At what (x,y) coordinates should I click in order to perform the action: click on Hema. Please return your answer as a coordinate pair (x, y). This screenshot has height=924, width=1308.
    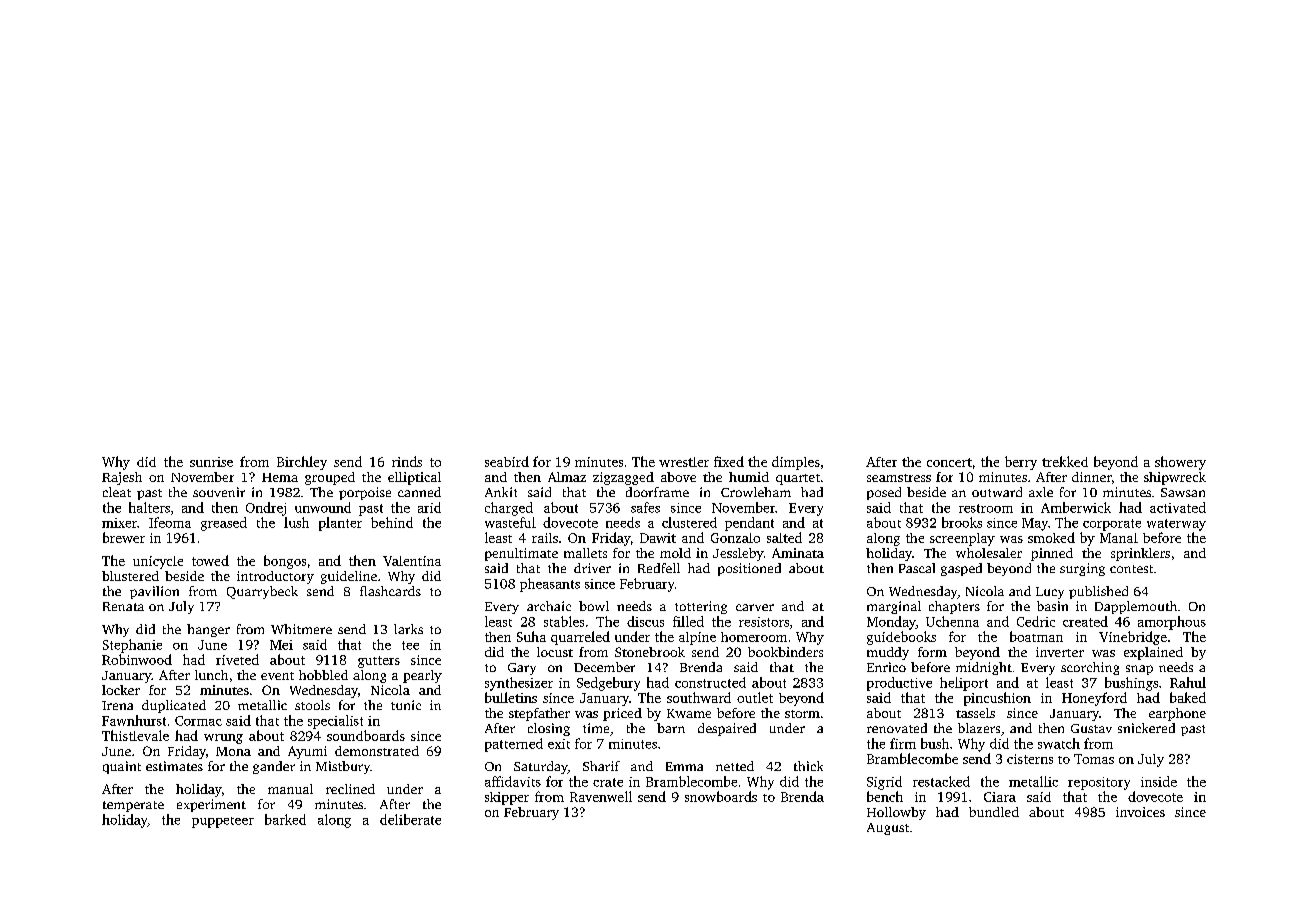
    Looking at the image, I should click on (280, 477).
